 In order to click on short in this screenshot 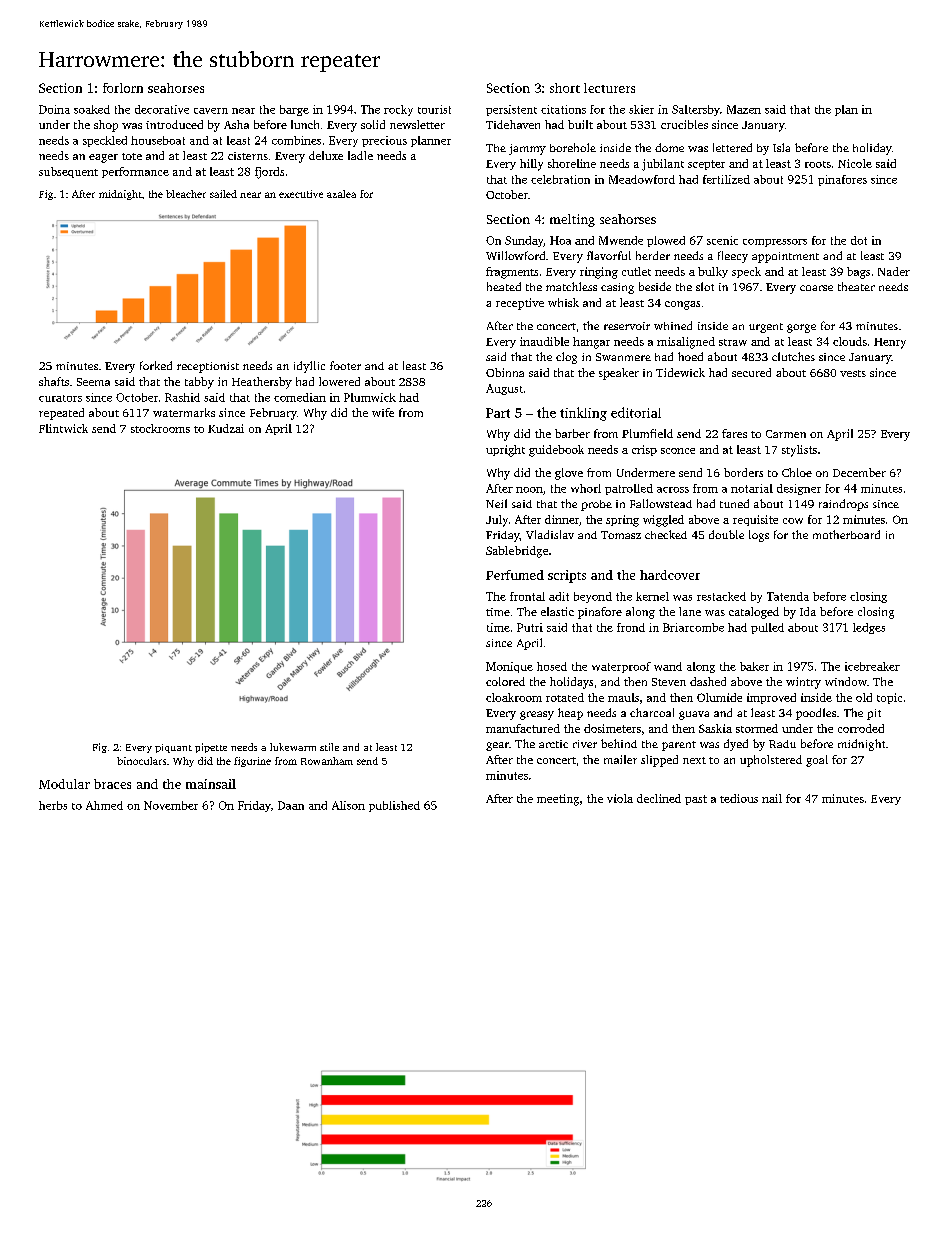, I will do `click(565, 88)`.
